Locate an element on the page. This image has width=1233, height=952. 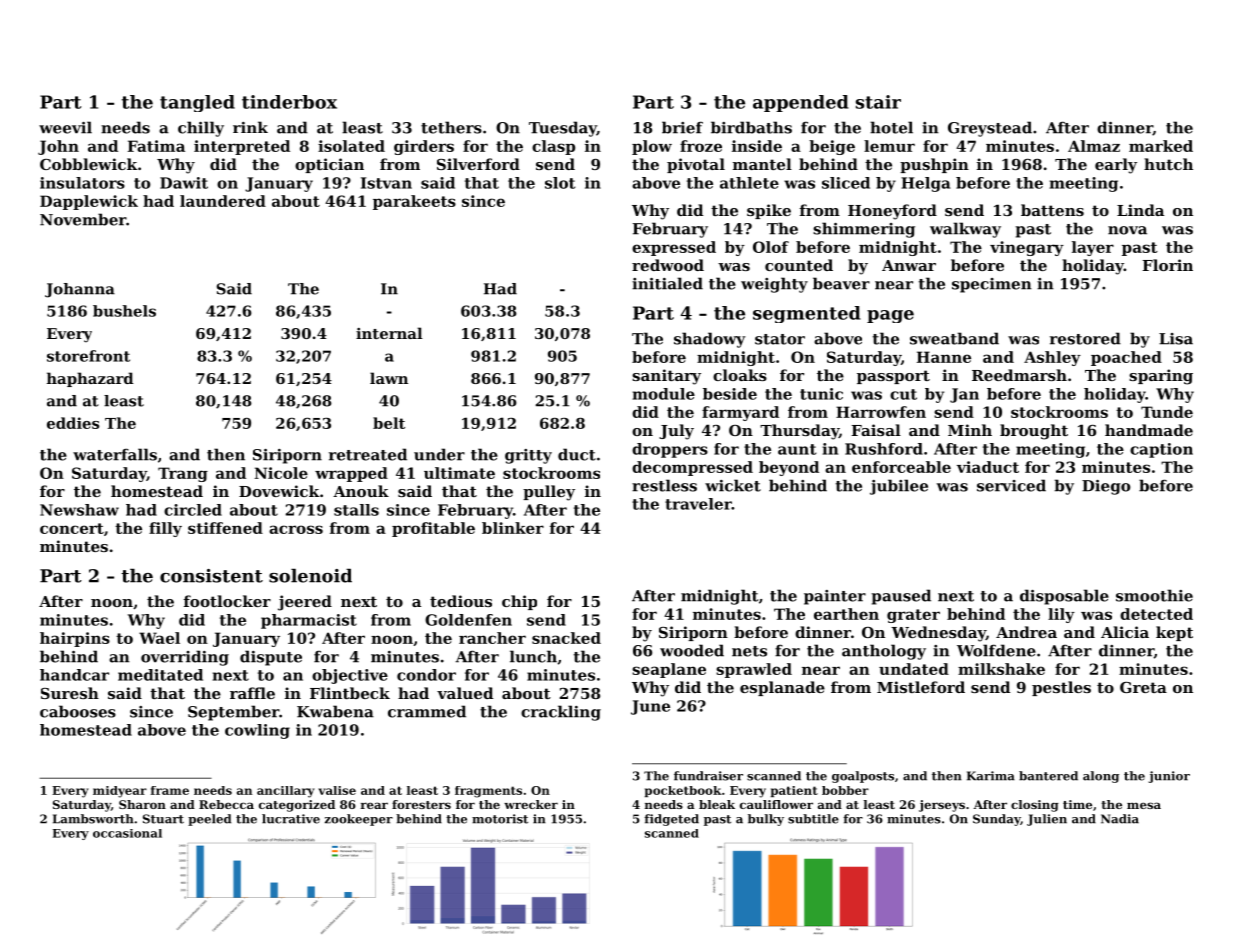
Nadia is located at coordinates (1120, 819).
